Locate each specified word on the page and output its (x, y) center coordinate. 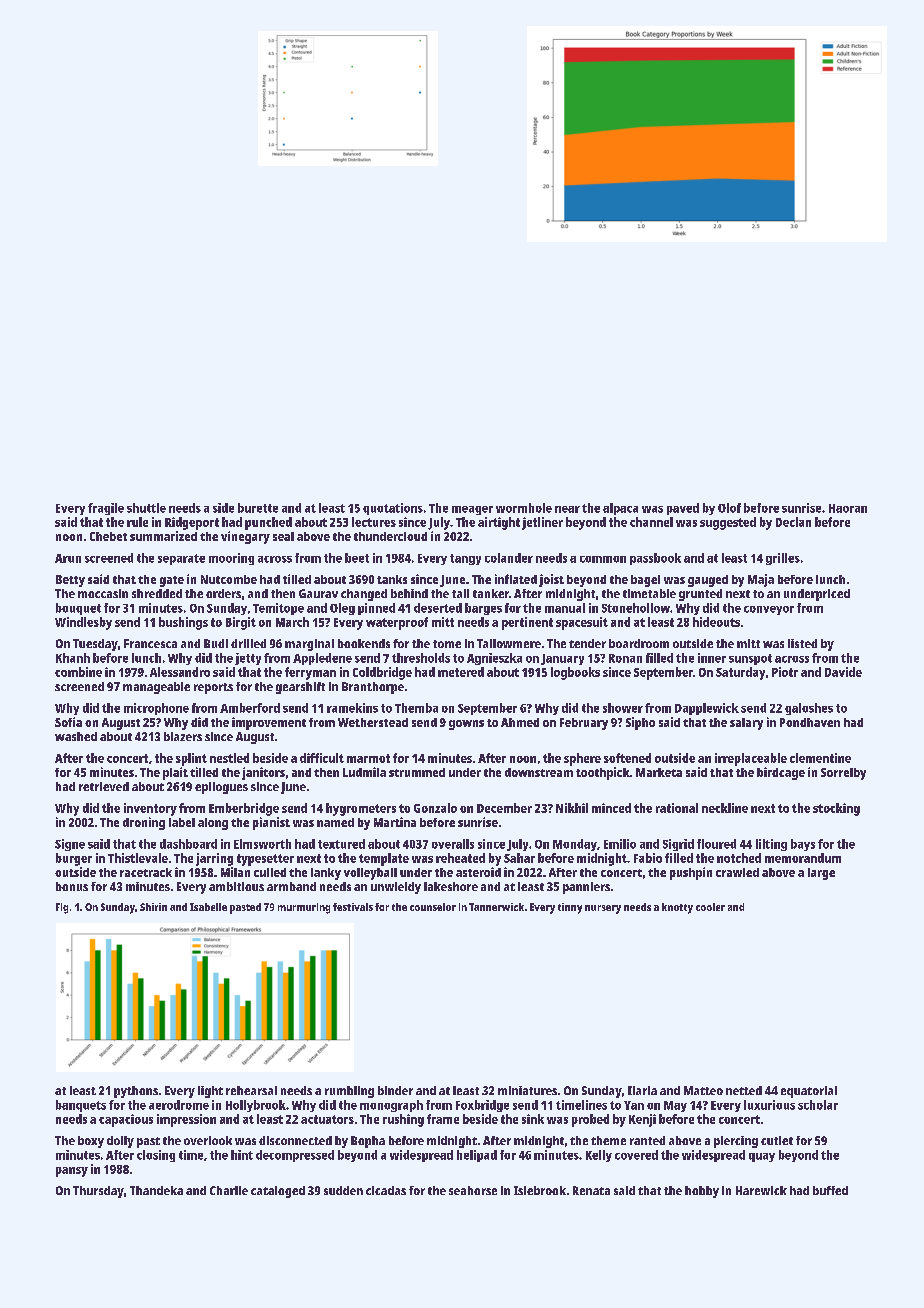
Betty (70, 581)
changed (364, 595)
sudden (343, 1190)
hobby (702, 1192)
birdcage (781, 773)
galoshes (809, 709)
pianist (271, 823)
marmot (368, 758)
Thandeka (156, 1190)
